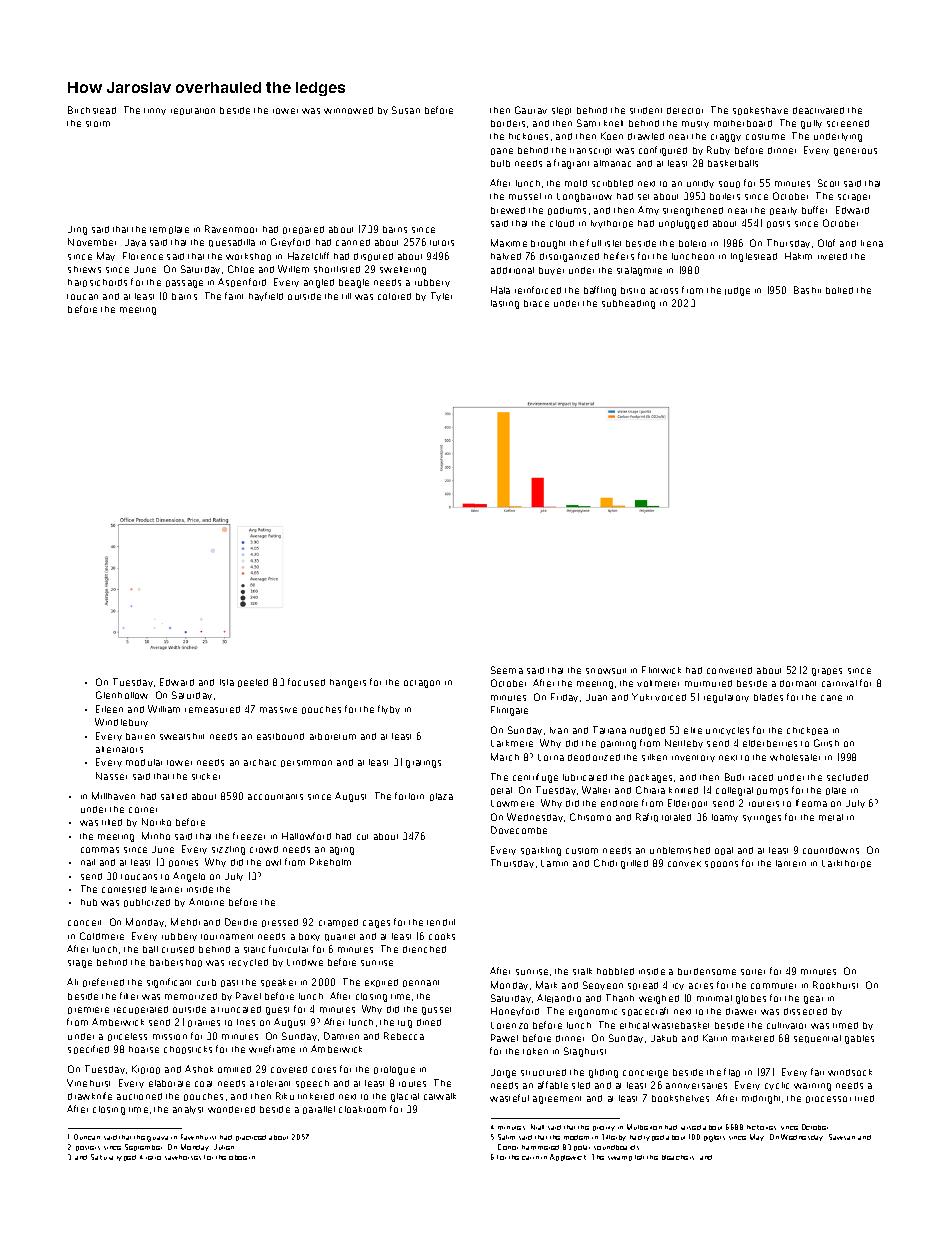  What do you see at coordinates (729, 670) in the image?
I see `converted` at bounding box center [729, 670].
